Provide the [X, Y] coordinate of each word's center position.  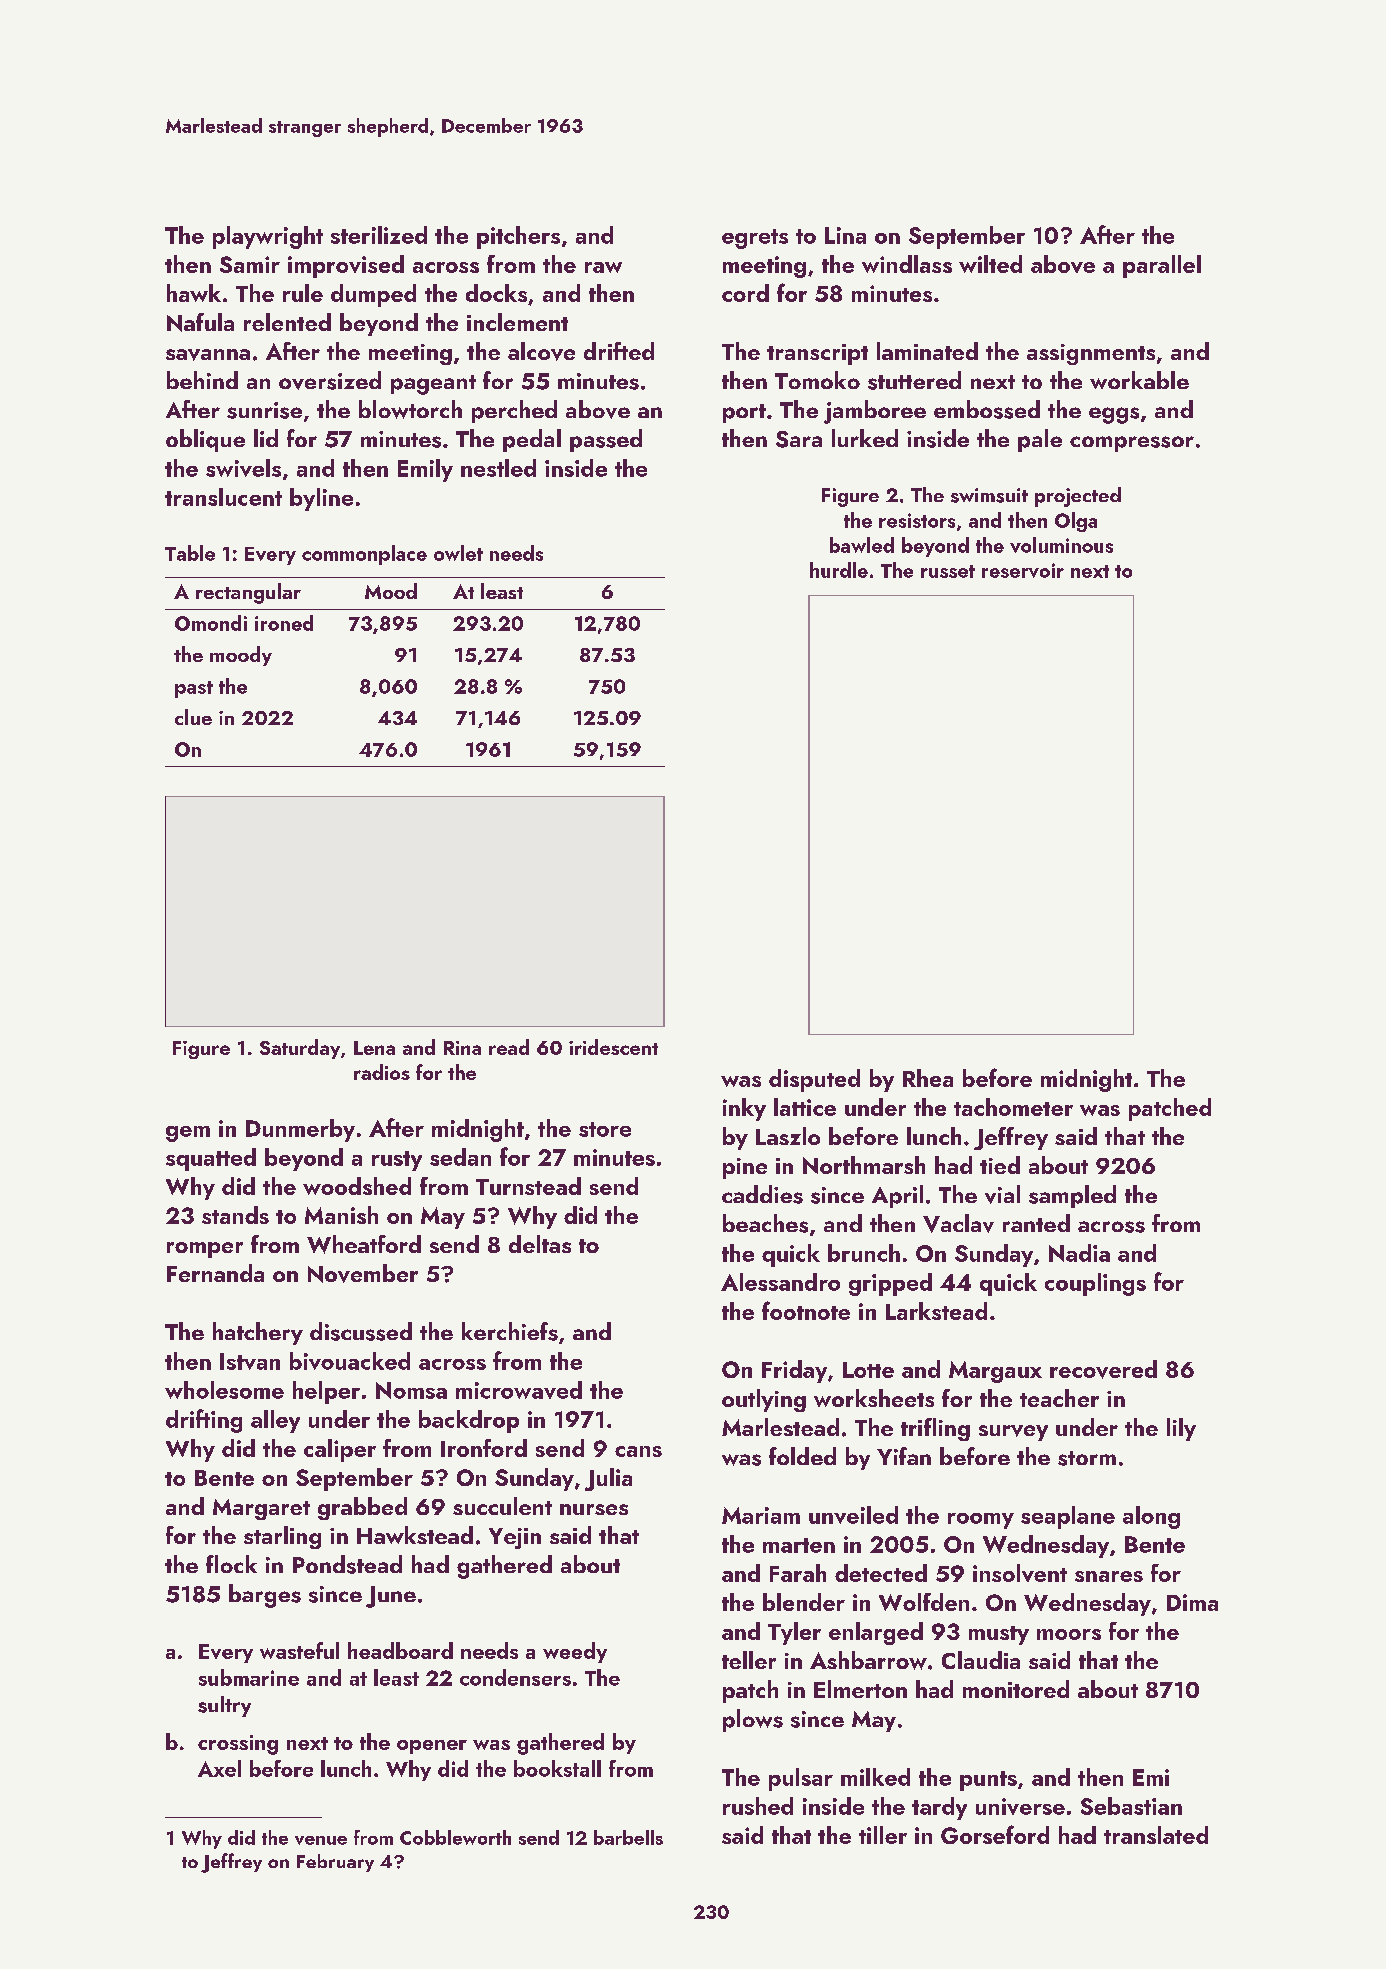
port [744, 413]
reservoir [1023, 570]
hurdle [839, 570]
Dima [1192, 1602]
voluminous [1061, 545]
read [509, 1047]
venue [321, 1840]
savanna [208, 355]
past [194, 689]
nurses [594, 1509]
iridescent [613, 1047]
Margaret [261, 1509]
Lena [374, 1048]
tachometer [1013, 1107]
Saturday [300, 1049]
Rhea [928, 1078]
